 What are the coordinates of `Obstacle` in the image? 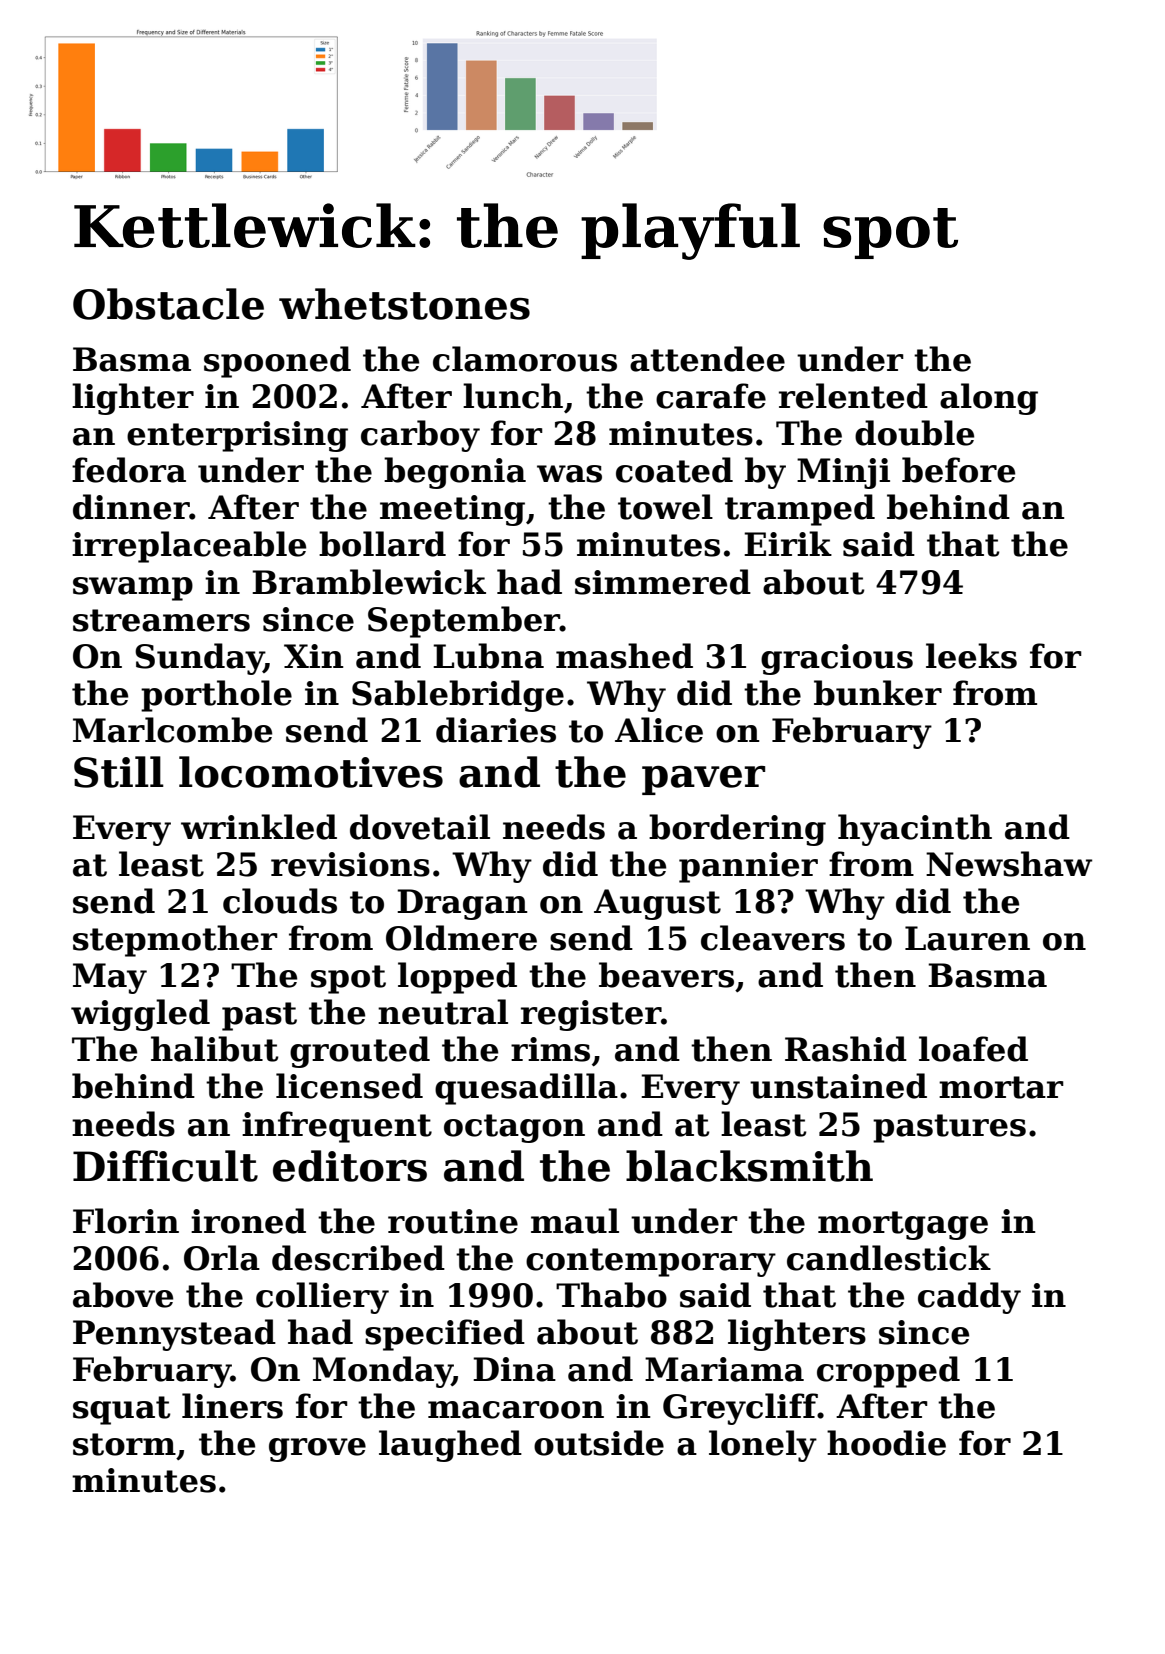 It's located at (168, 304).
